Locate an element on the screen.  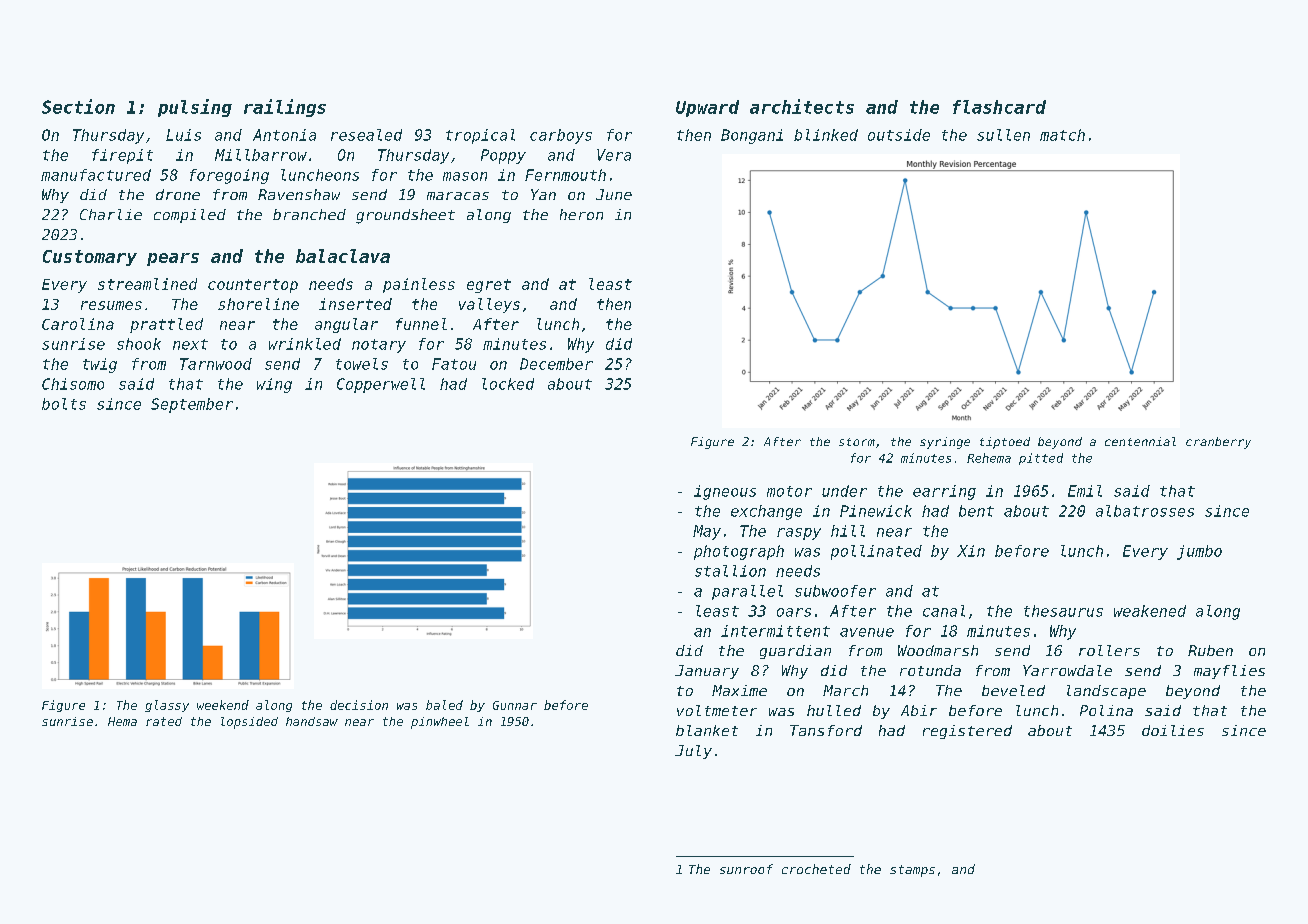
igneous is located at coordinates (725, 492).
